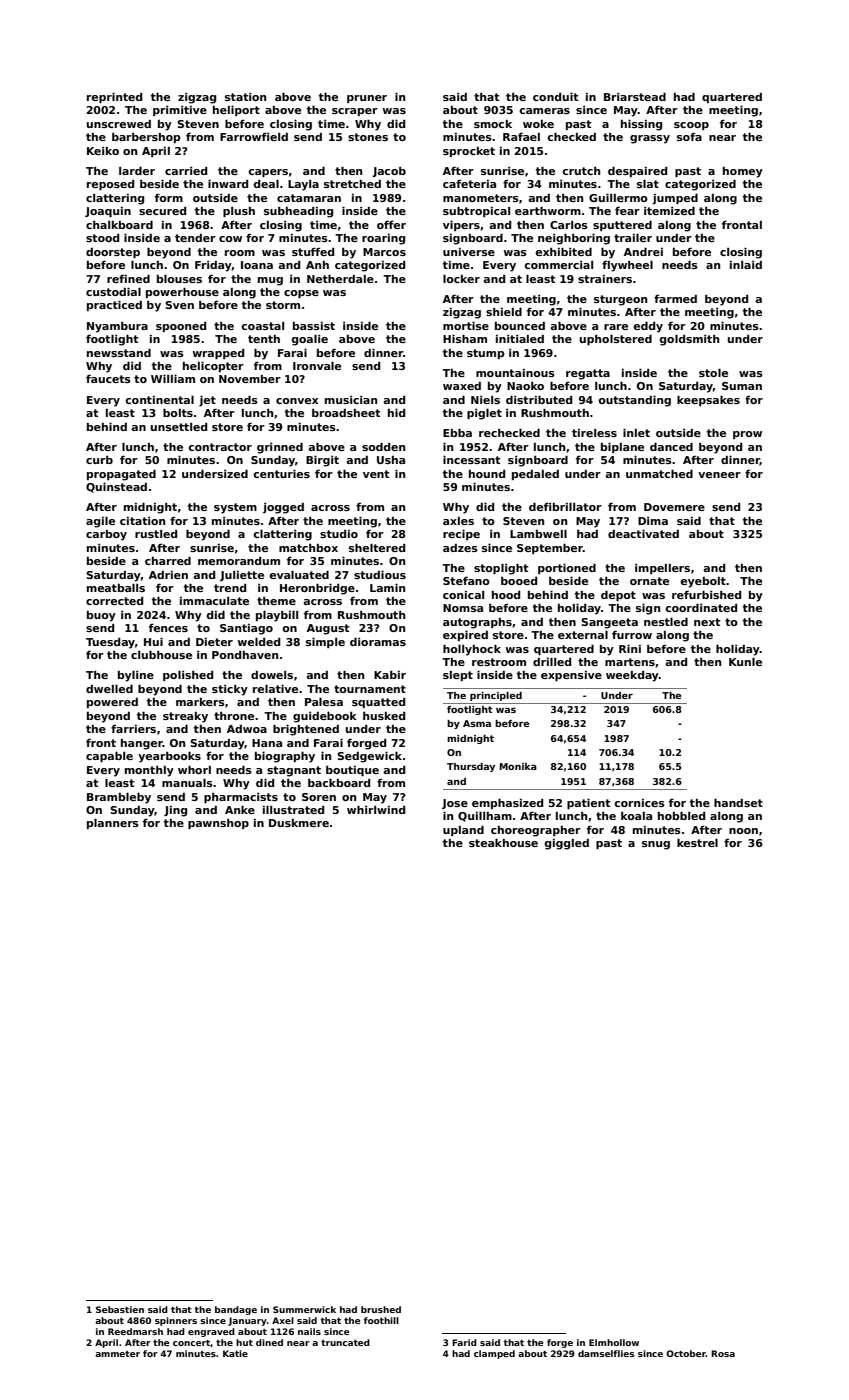 Image resolution: width=849 pixels, height=1400 pixels. What do you see at coordinates (656, 845) in the screenshot?
I see `snug` at bounding box center [656, 845].
